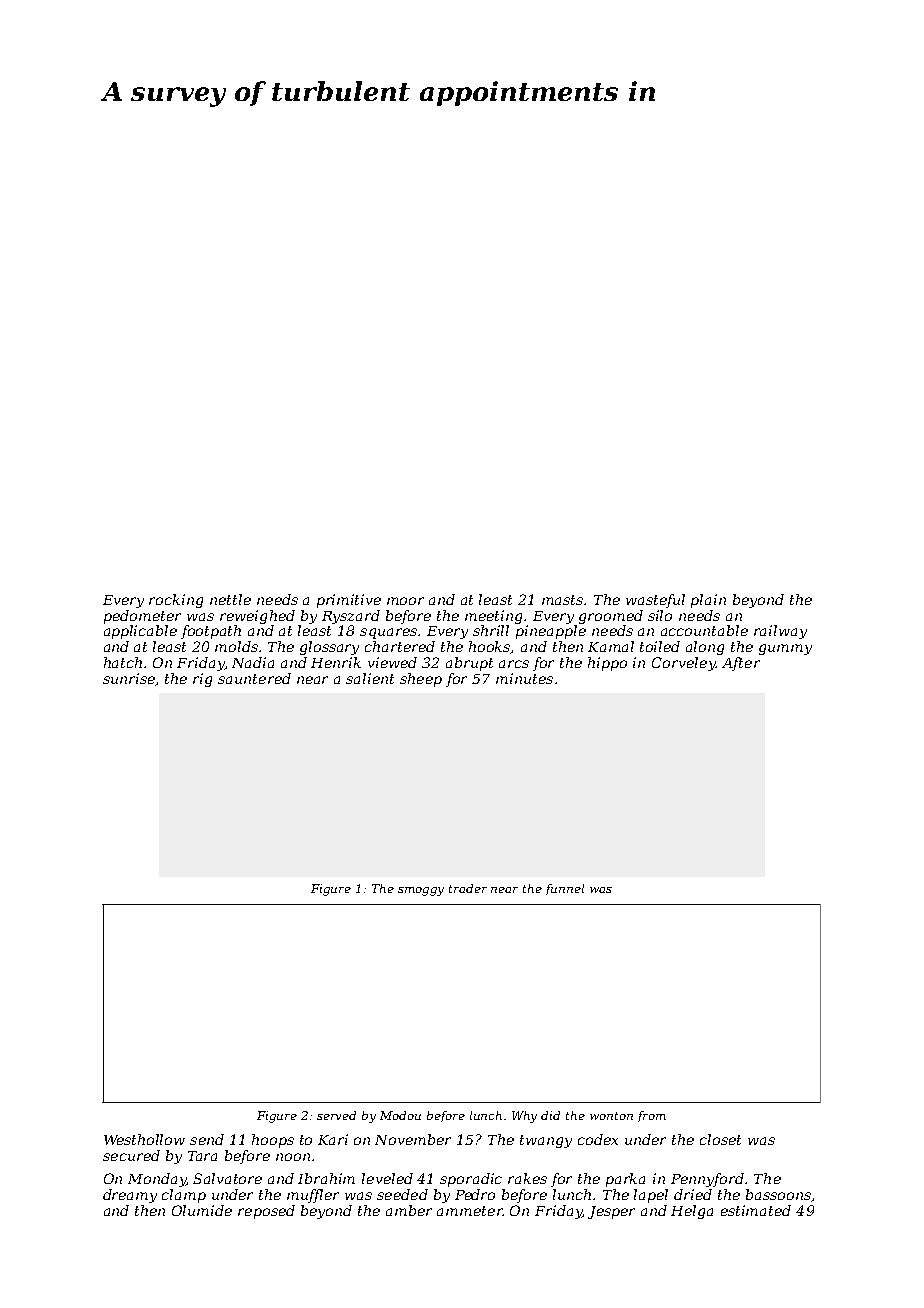  What do you see at coordinates (741, 664) in the page?
I see `After` at bounding box center [741, 664].
